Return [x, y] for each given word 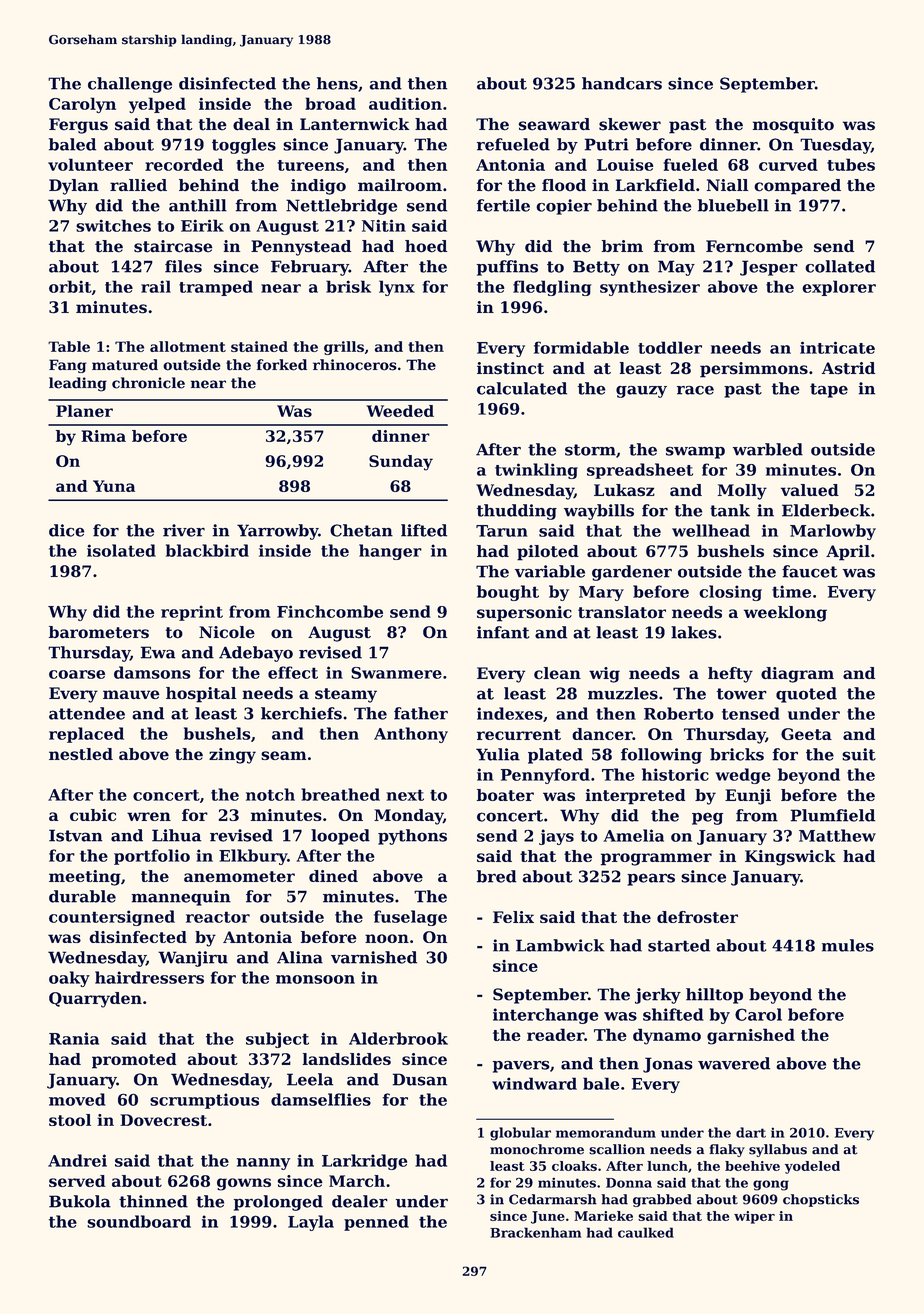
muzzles [623, 693]
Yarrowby [277, 532]
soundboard [139, 1221]
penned [376, 1223]
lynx [397, 288]
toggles [244, 146]
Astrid [848, 368]
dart [751, 1132]
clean [557, 673]
